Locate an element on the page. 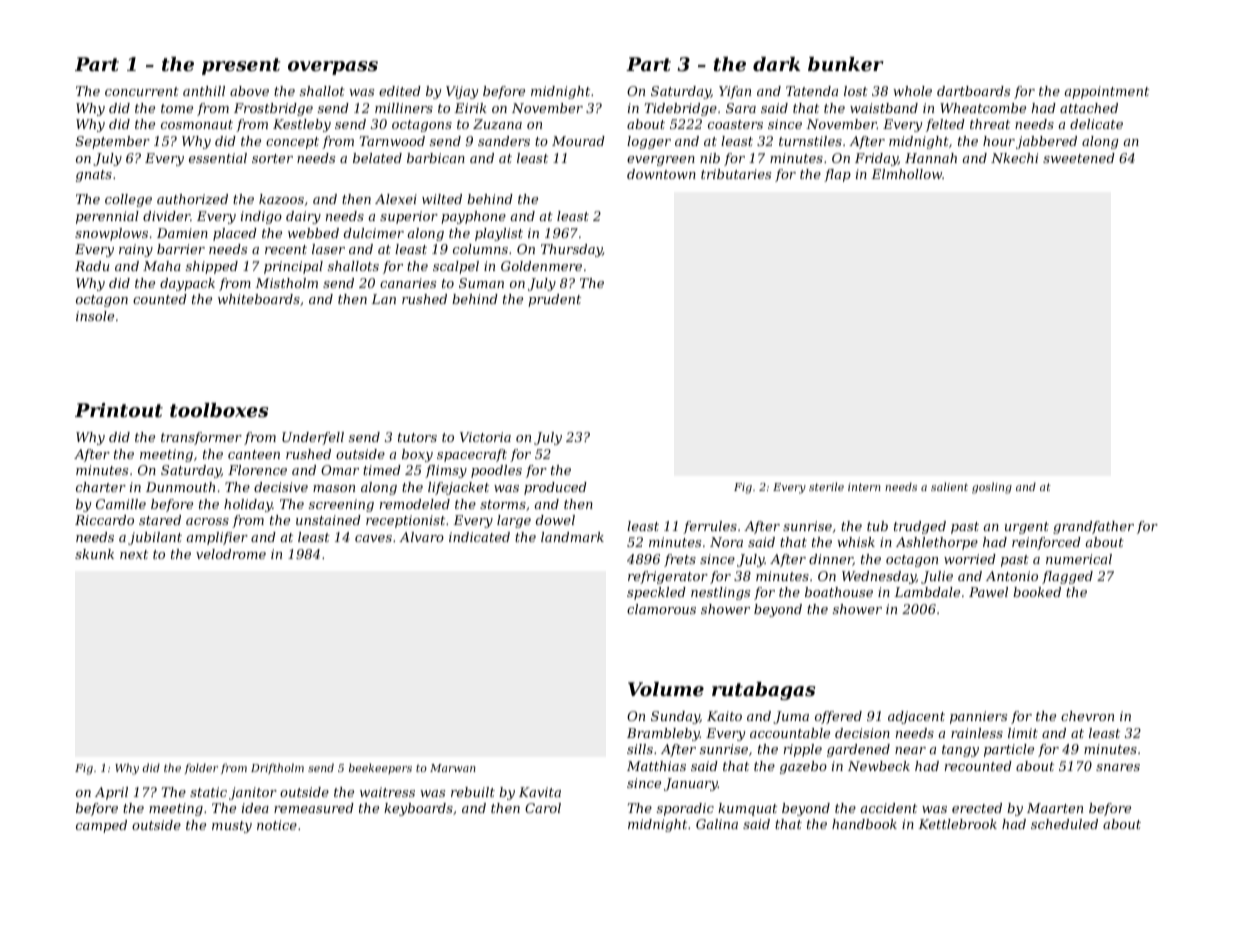 This document has height=952, width=1233. adjacent is located at coordinates (916, 717).
